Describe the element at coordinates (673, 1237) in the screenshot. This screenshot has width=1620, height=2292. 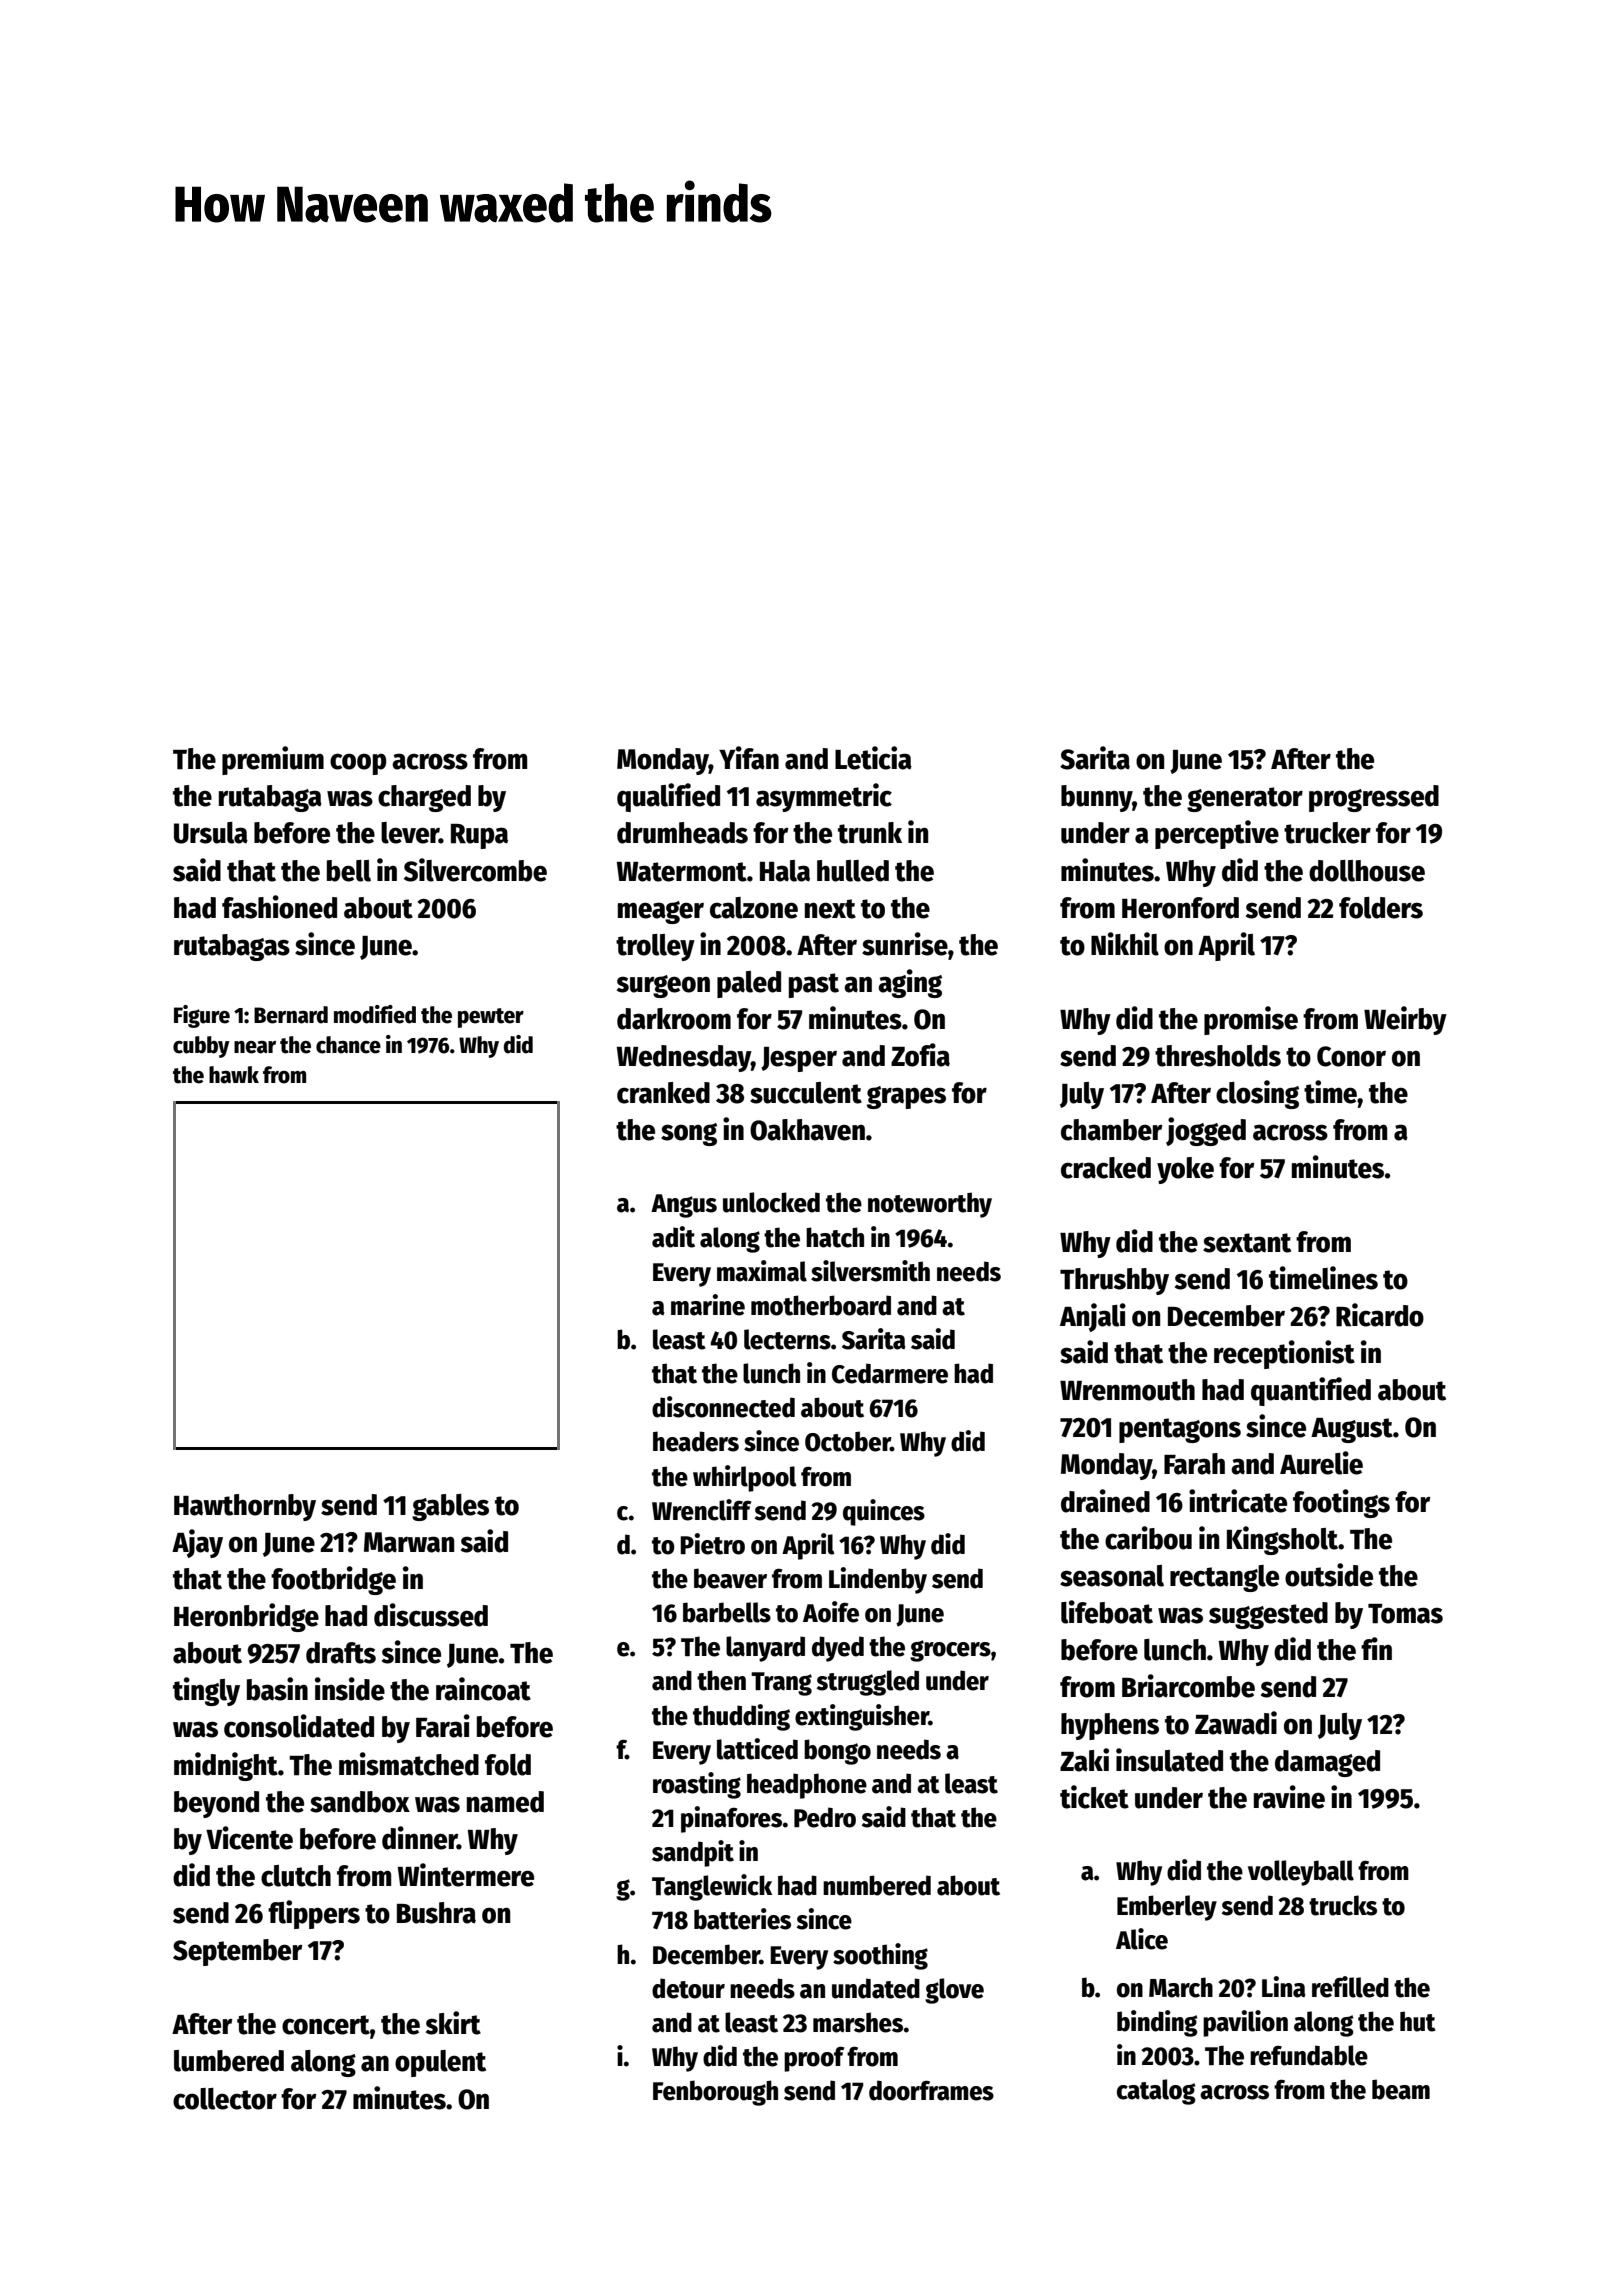
I see `adit` at that location.
